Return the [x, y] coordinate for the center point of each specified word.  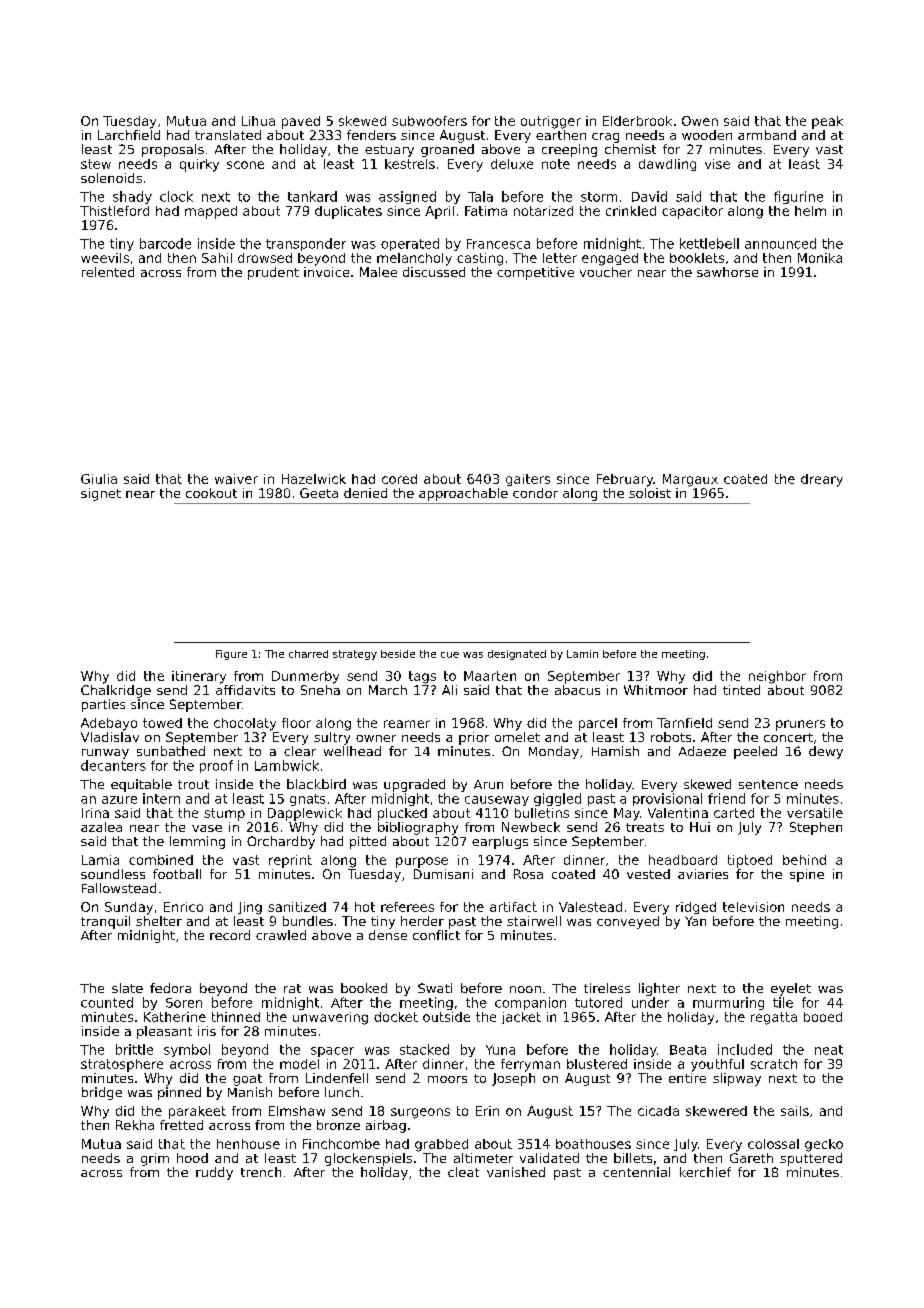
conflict [436, 935]
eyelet [791, 989]
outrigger [551, 122]
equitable [141, 785]
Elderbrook [637, 121]
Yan [695, 921]
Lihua [258, 121]
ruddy [214, 1173]
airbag [386, 1126]
